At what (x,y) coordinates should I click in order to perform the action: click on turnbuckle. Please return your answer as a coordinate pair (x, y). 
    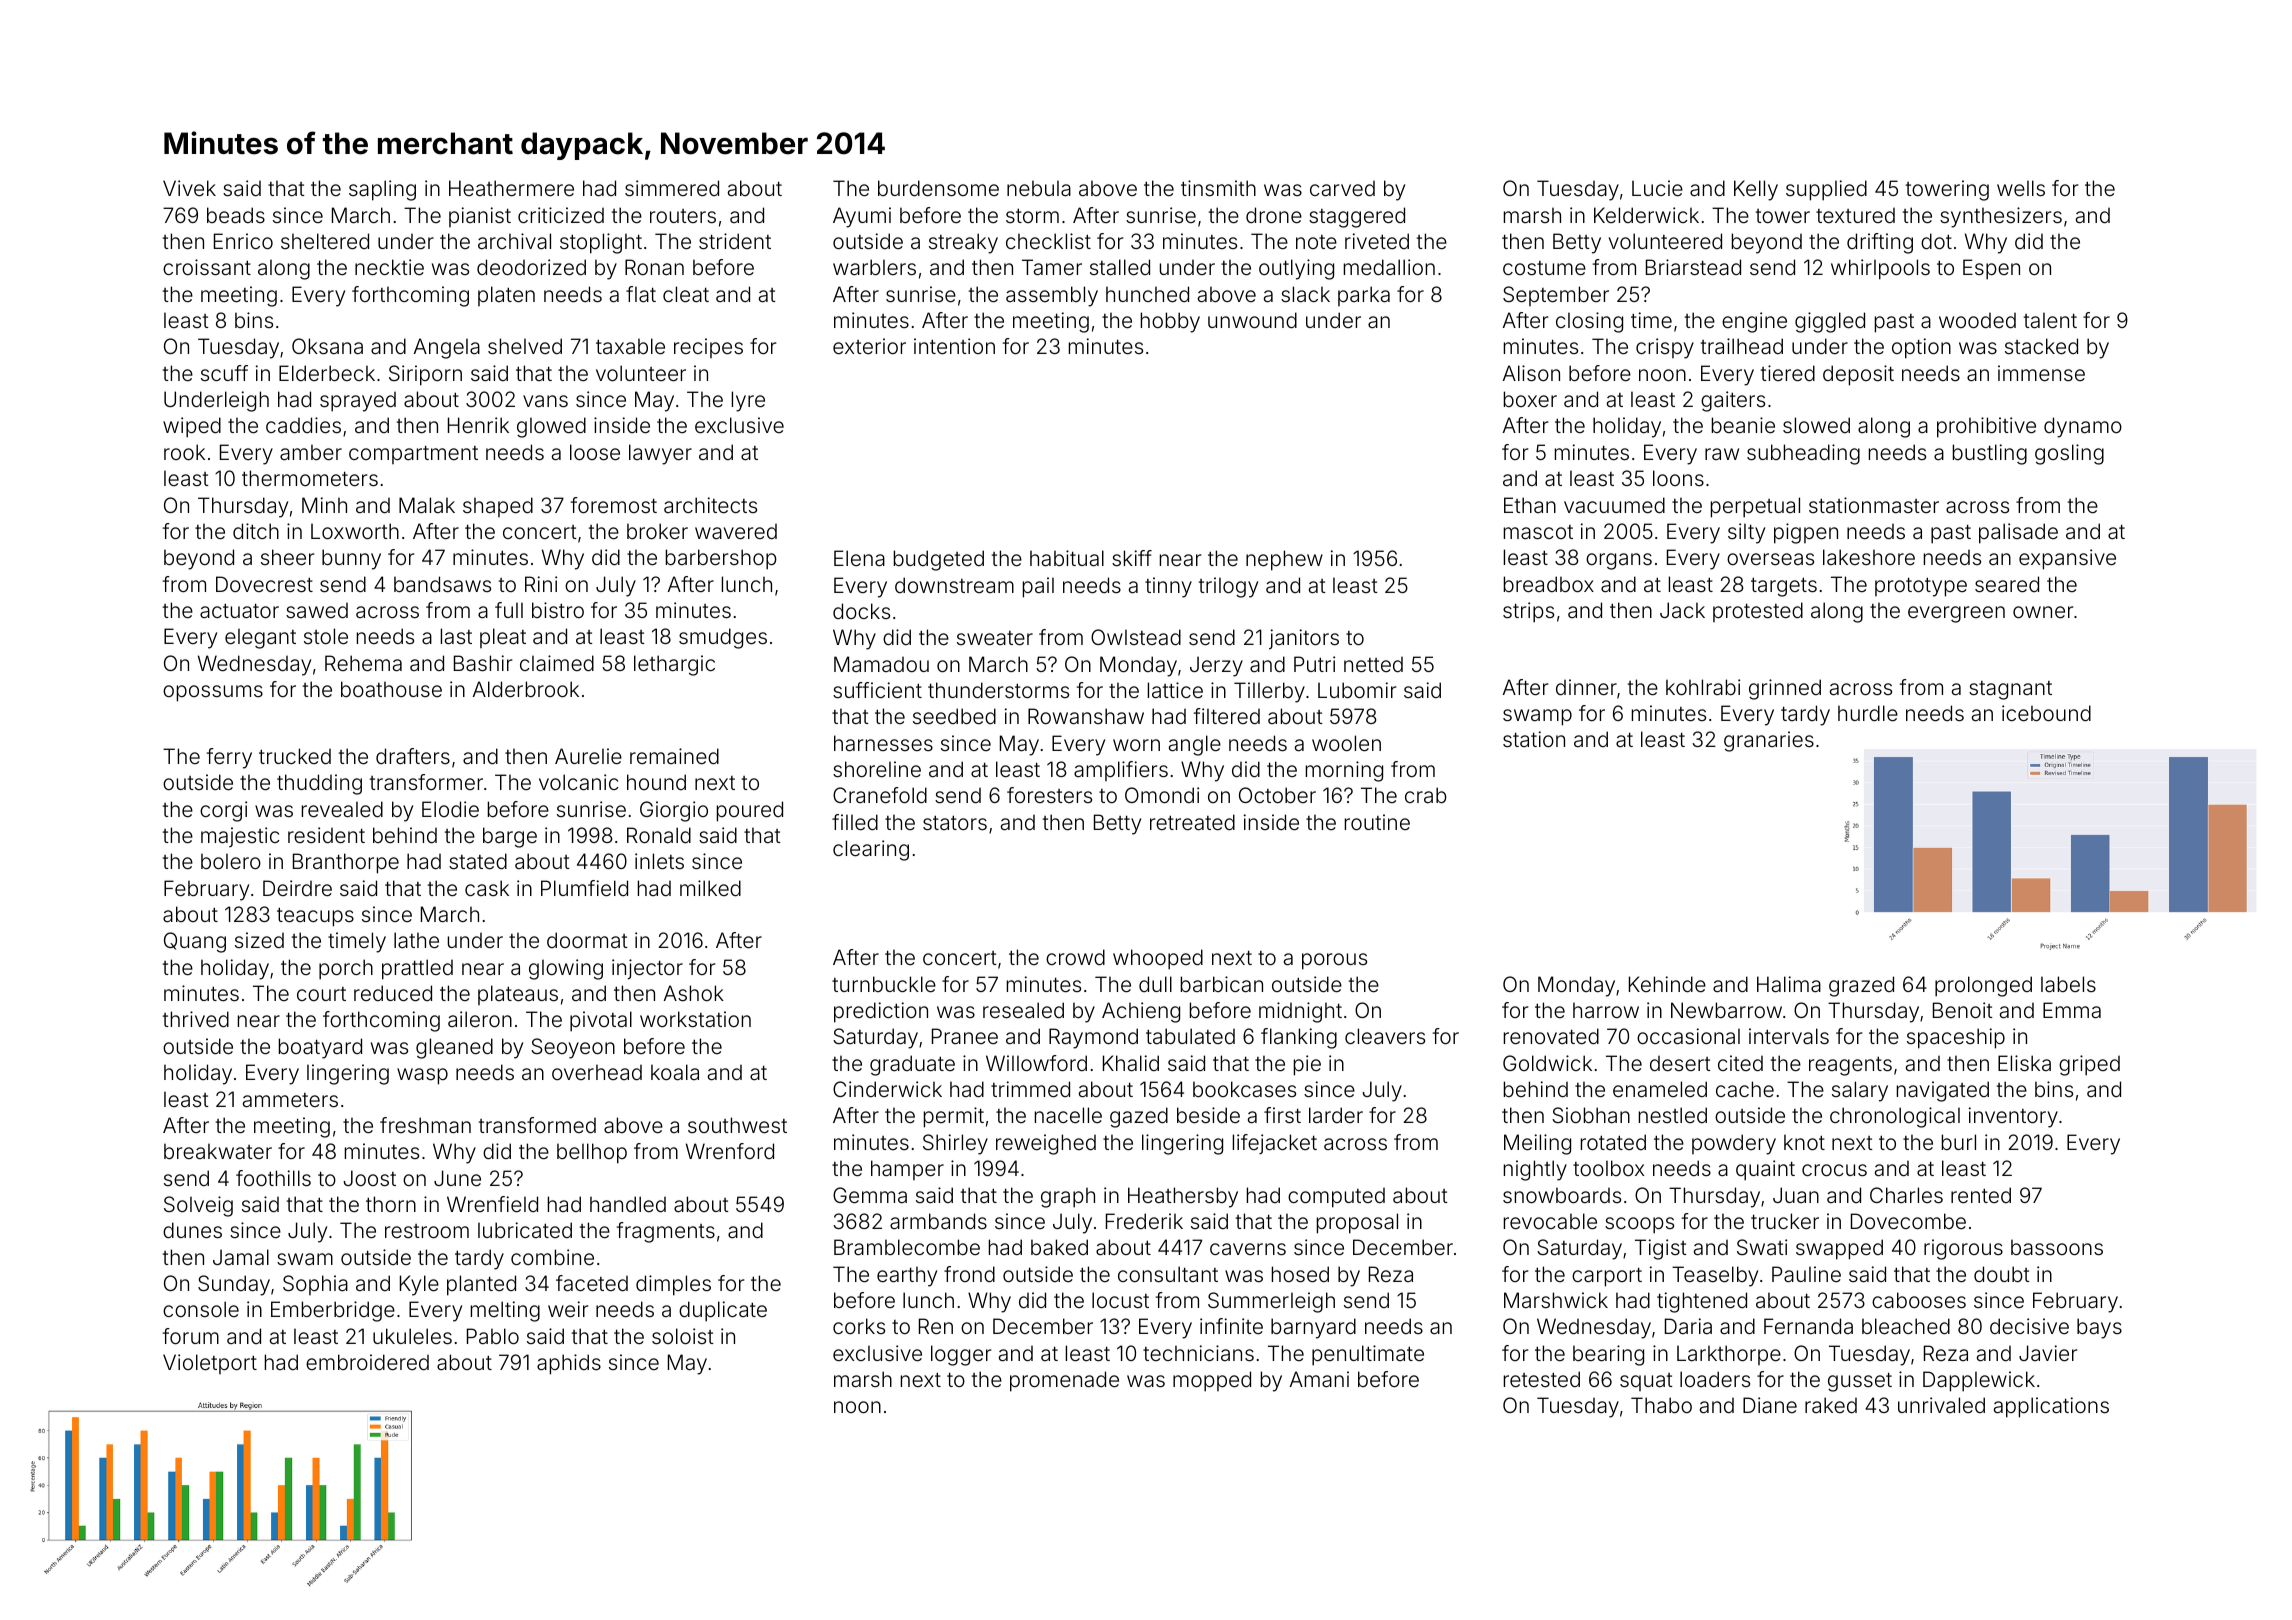
    Looking at the image, I should click on (884, 984).
